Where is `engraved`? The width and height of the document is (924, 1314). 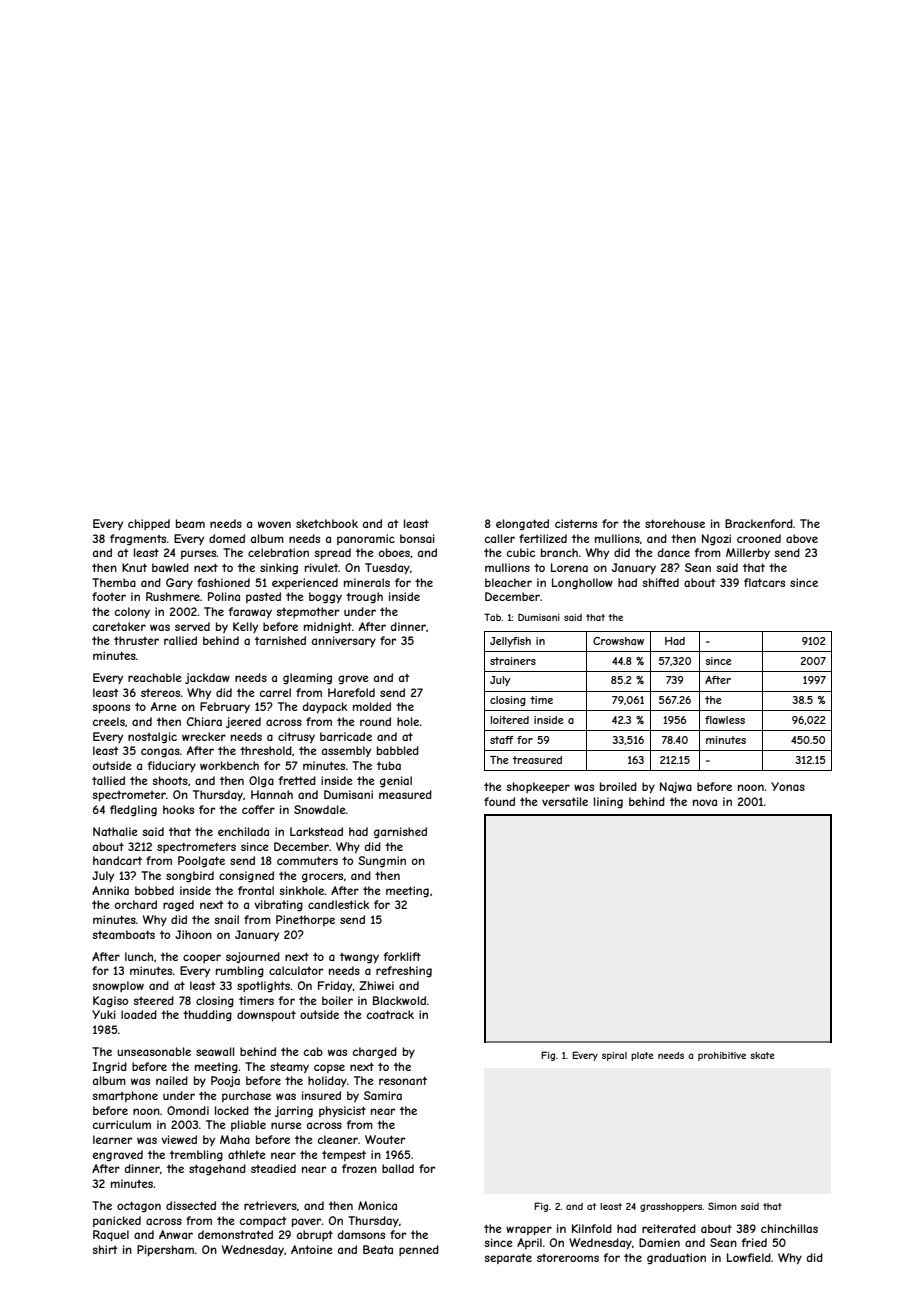 engraved is located at coordinates (118, 1155).
